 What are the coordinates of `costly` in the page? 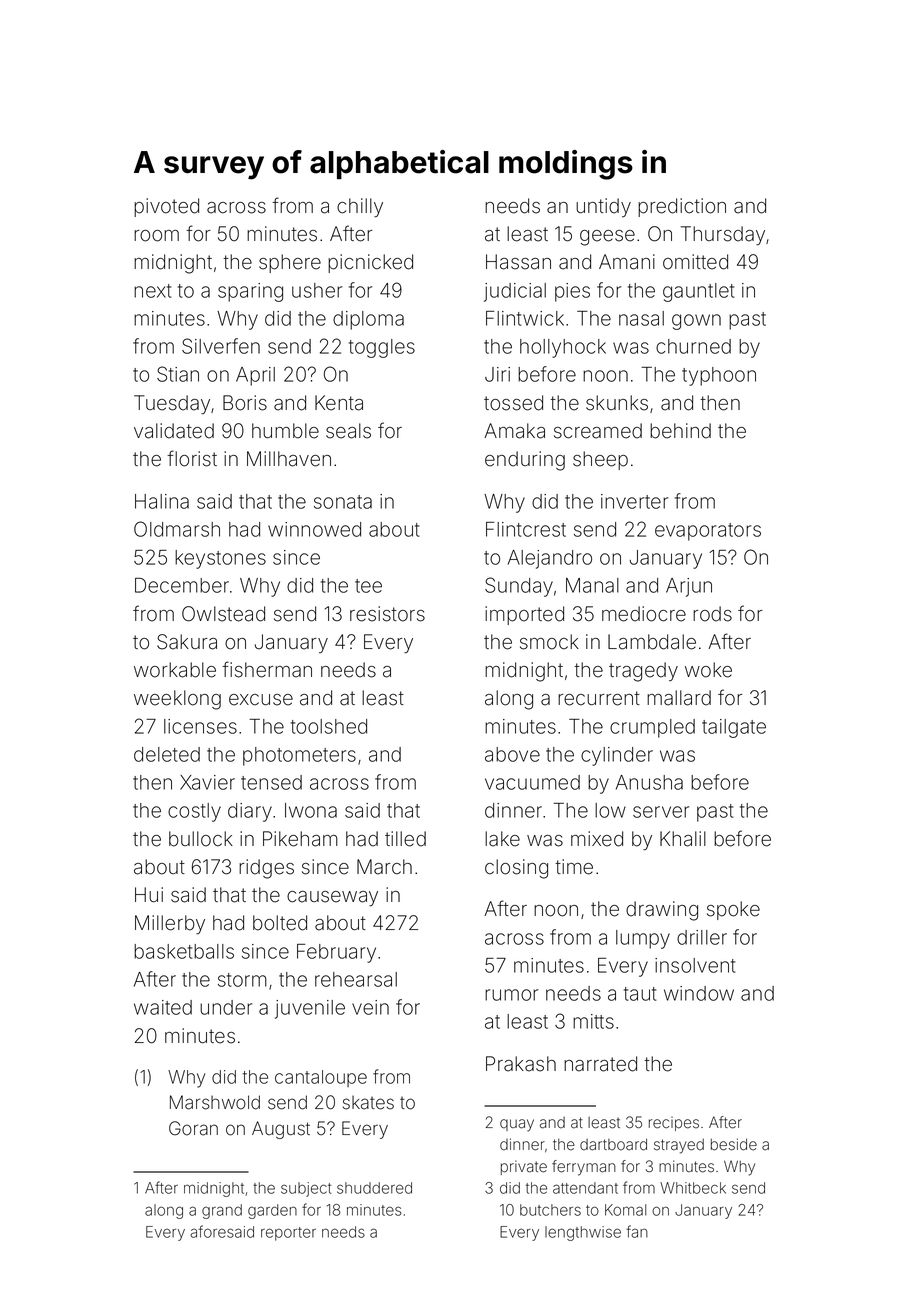 It's located at (194, 812).
